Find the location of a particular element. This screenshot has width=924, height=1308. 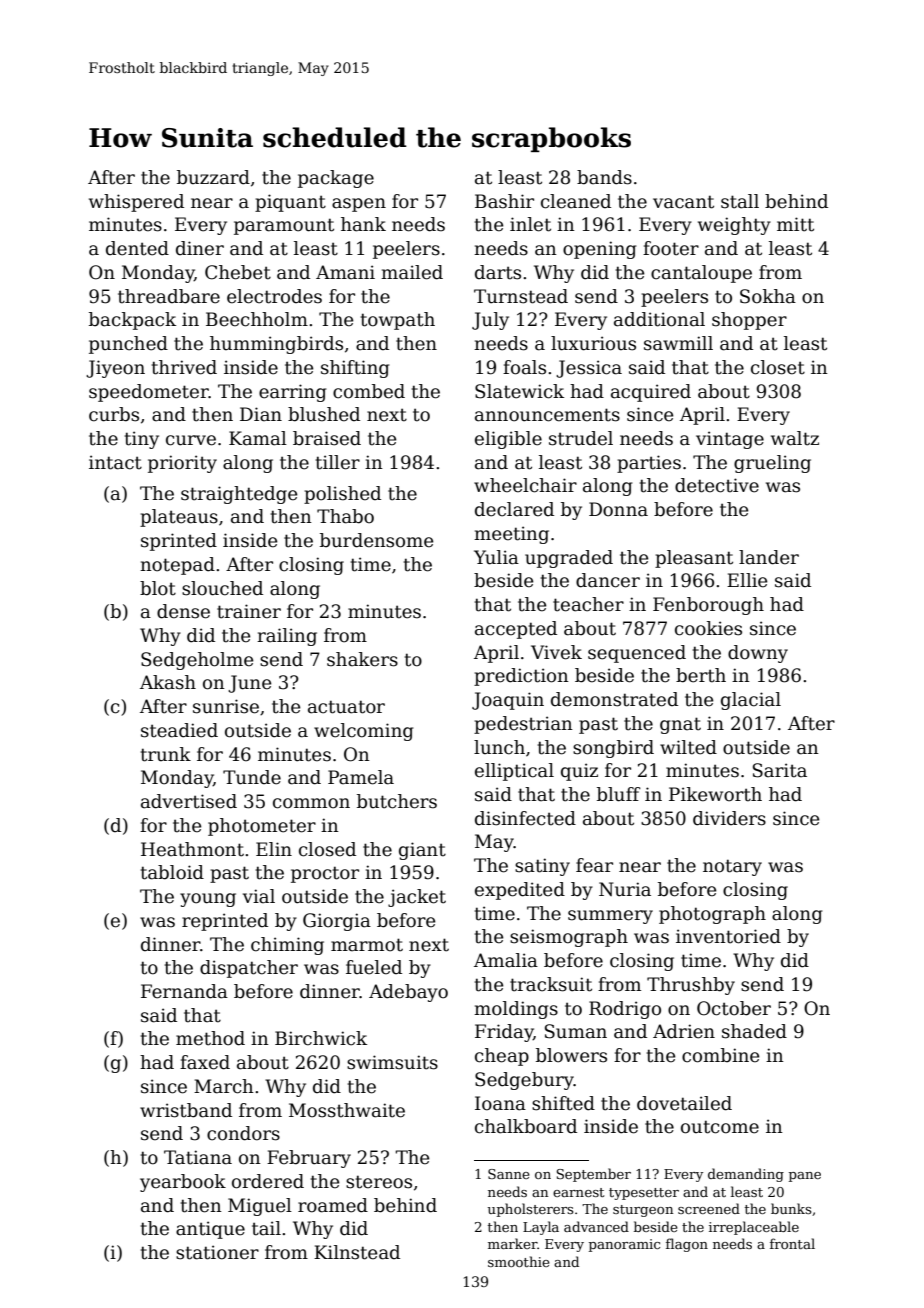

vintage is located at coordinates (730, 440).
